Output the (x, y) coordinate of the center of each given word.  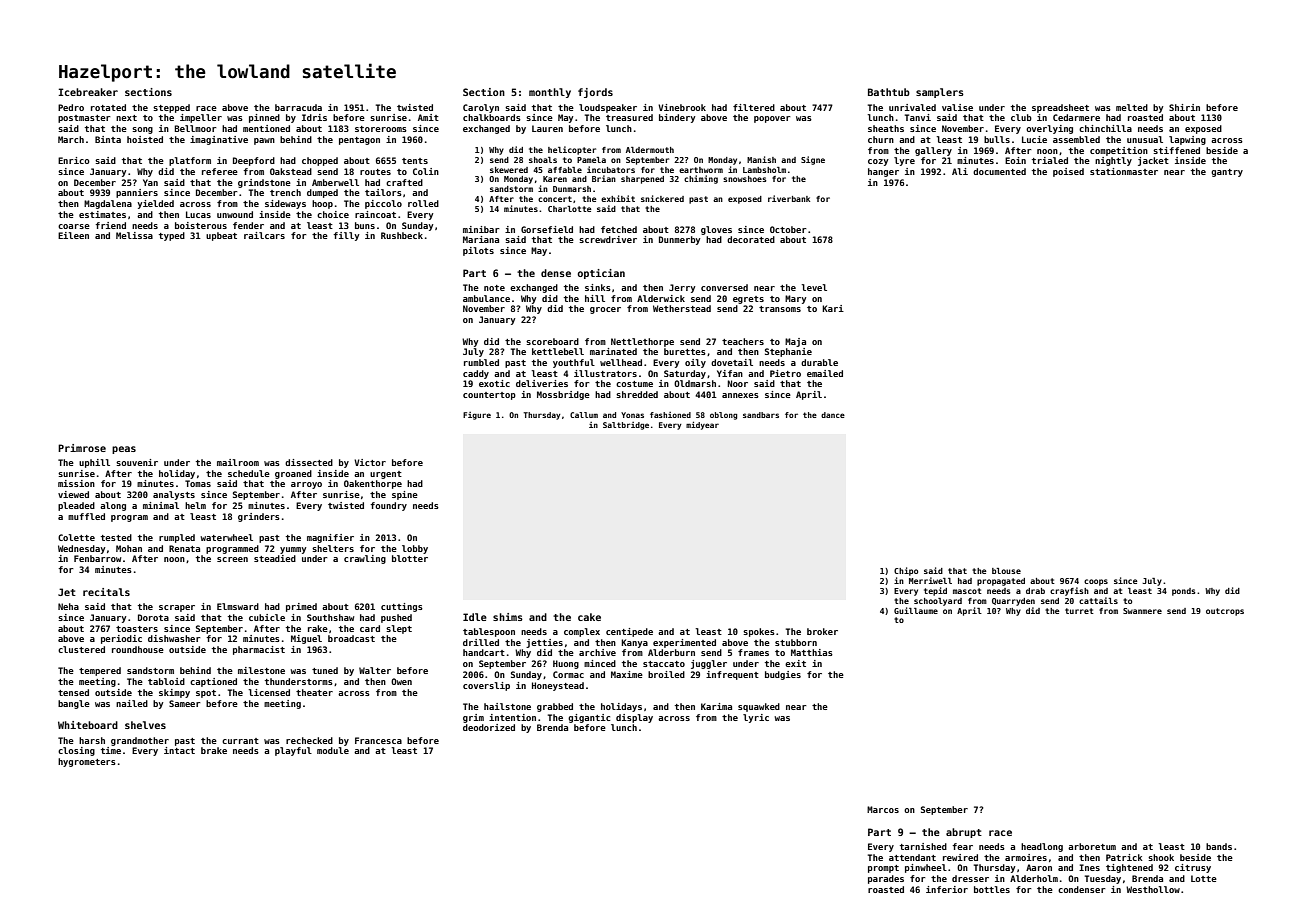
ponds (1184, 592)
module (333, 750)
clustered (81, 649)
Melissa (134, 235)
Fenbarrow (97, 558)
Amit (428, 117)
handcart (484, 652)
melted (1132, 107)
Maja (795, 342)
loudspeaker (608, 108)
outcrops (1225, 612)
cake (589, 617)
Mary (795, 299)
